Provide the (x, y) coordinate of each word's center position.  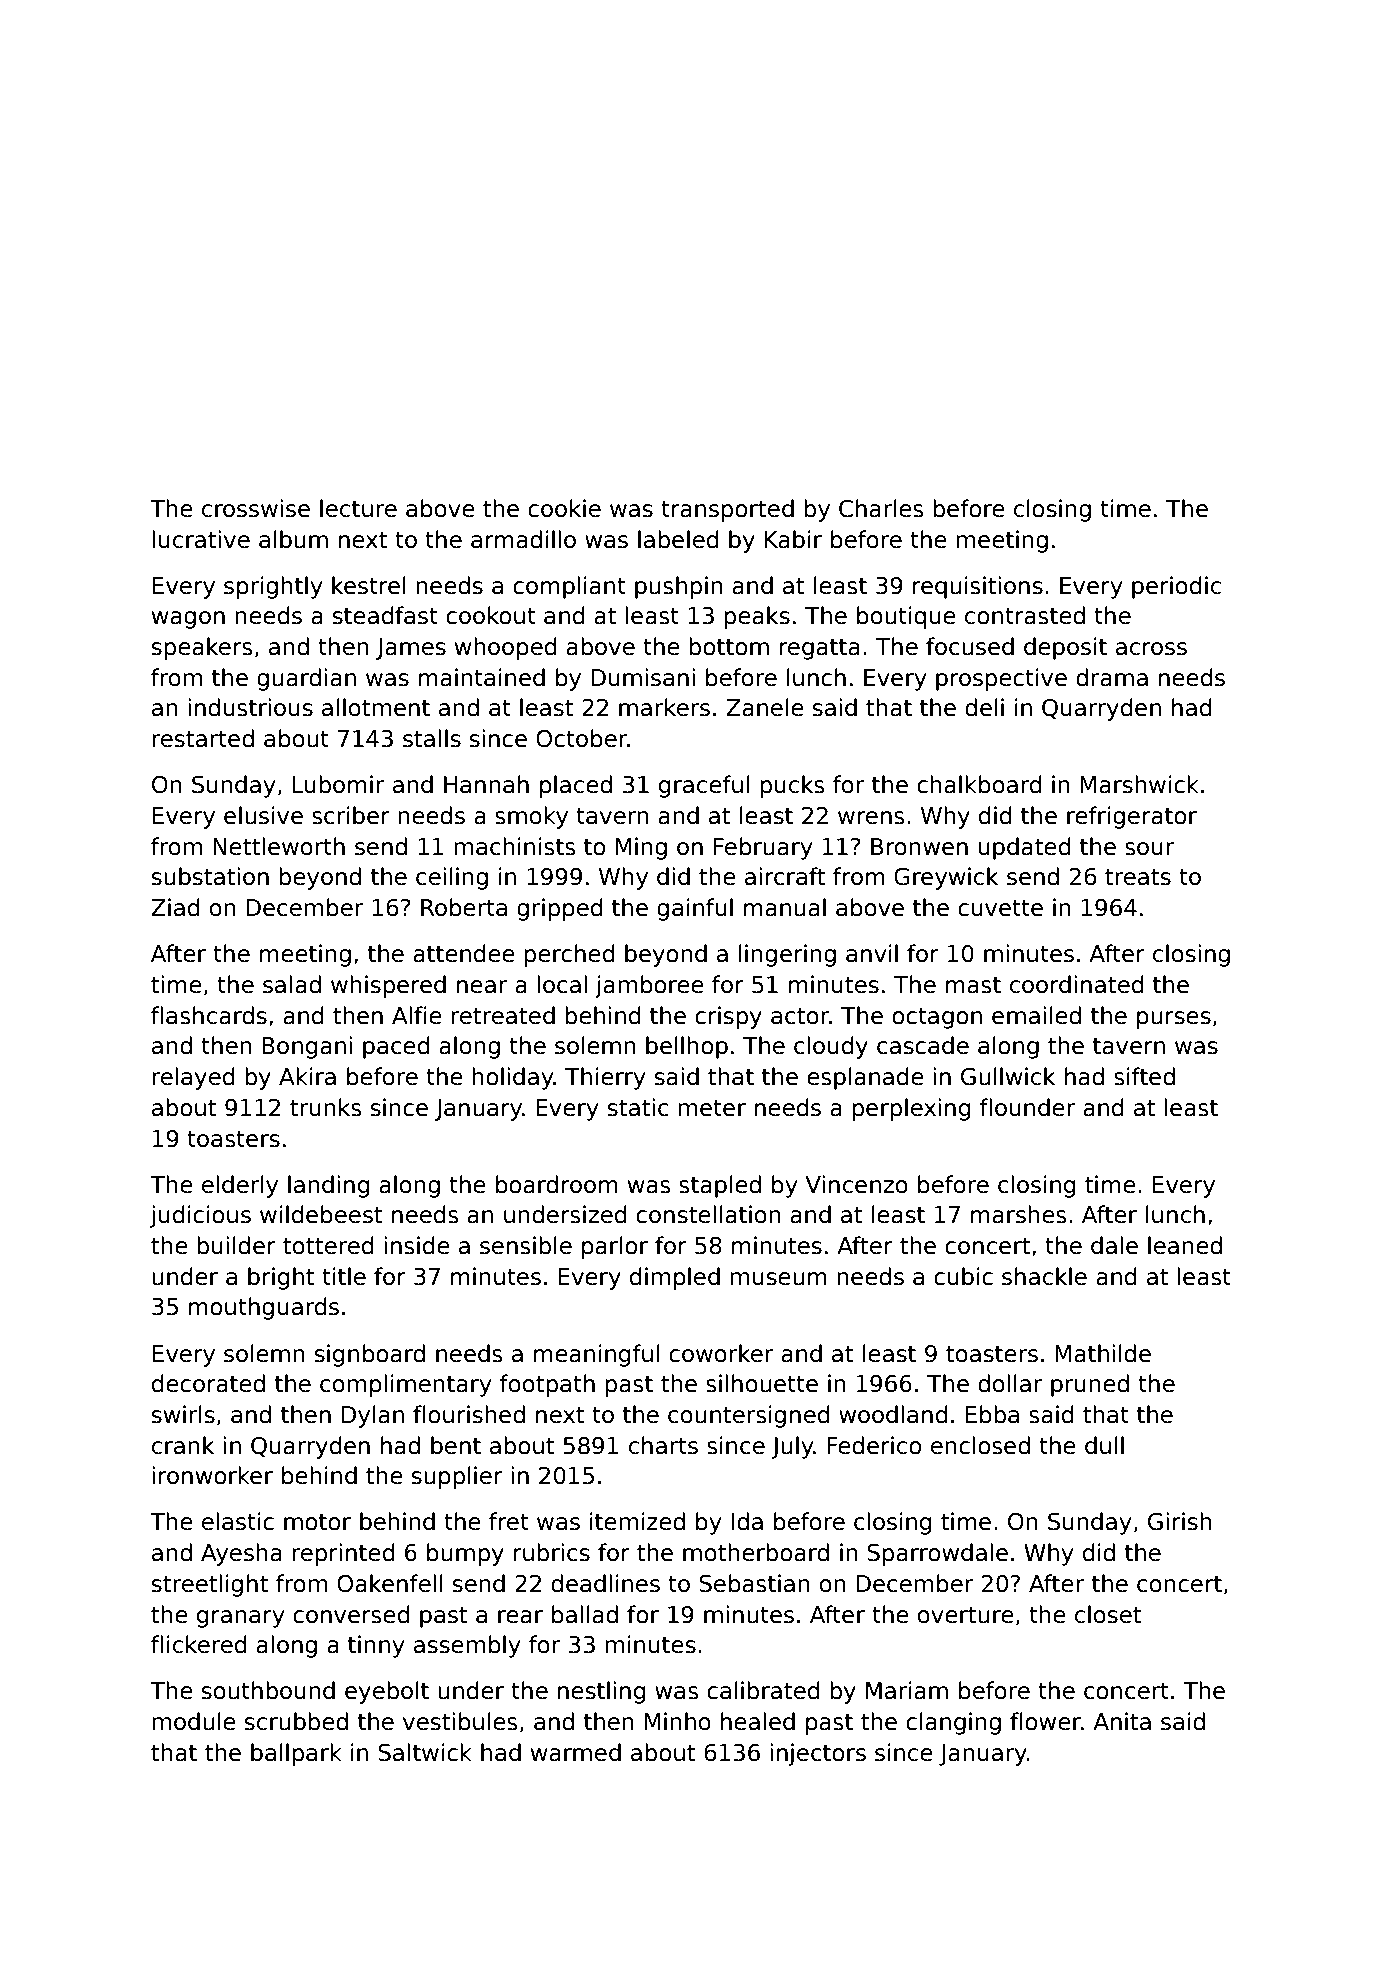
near (482, 987)
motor (317, 1522)
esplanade (865, 1078)
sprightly (273, 587)
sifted (1144, 1076)
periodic (1176, 587)
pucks (792, 786)
